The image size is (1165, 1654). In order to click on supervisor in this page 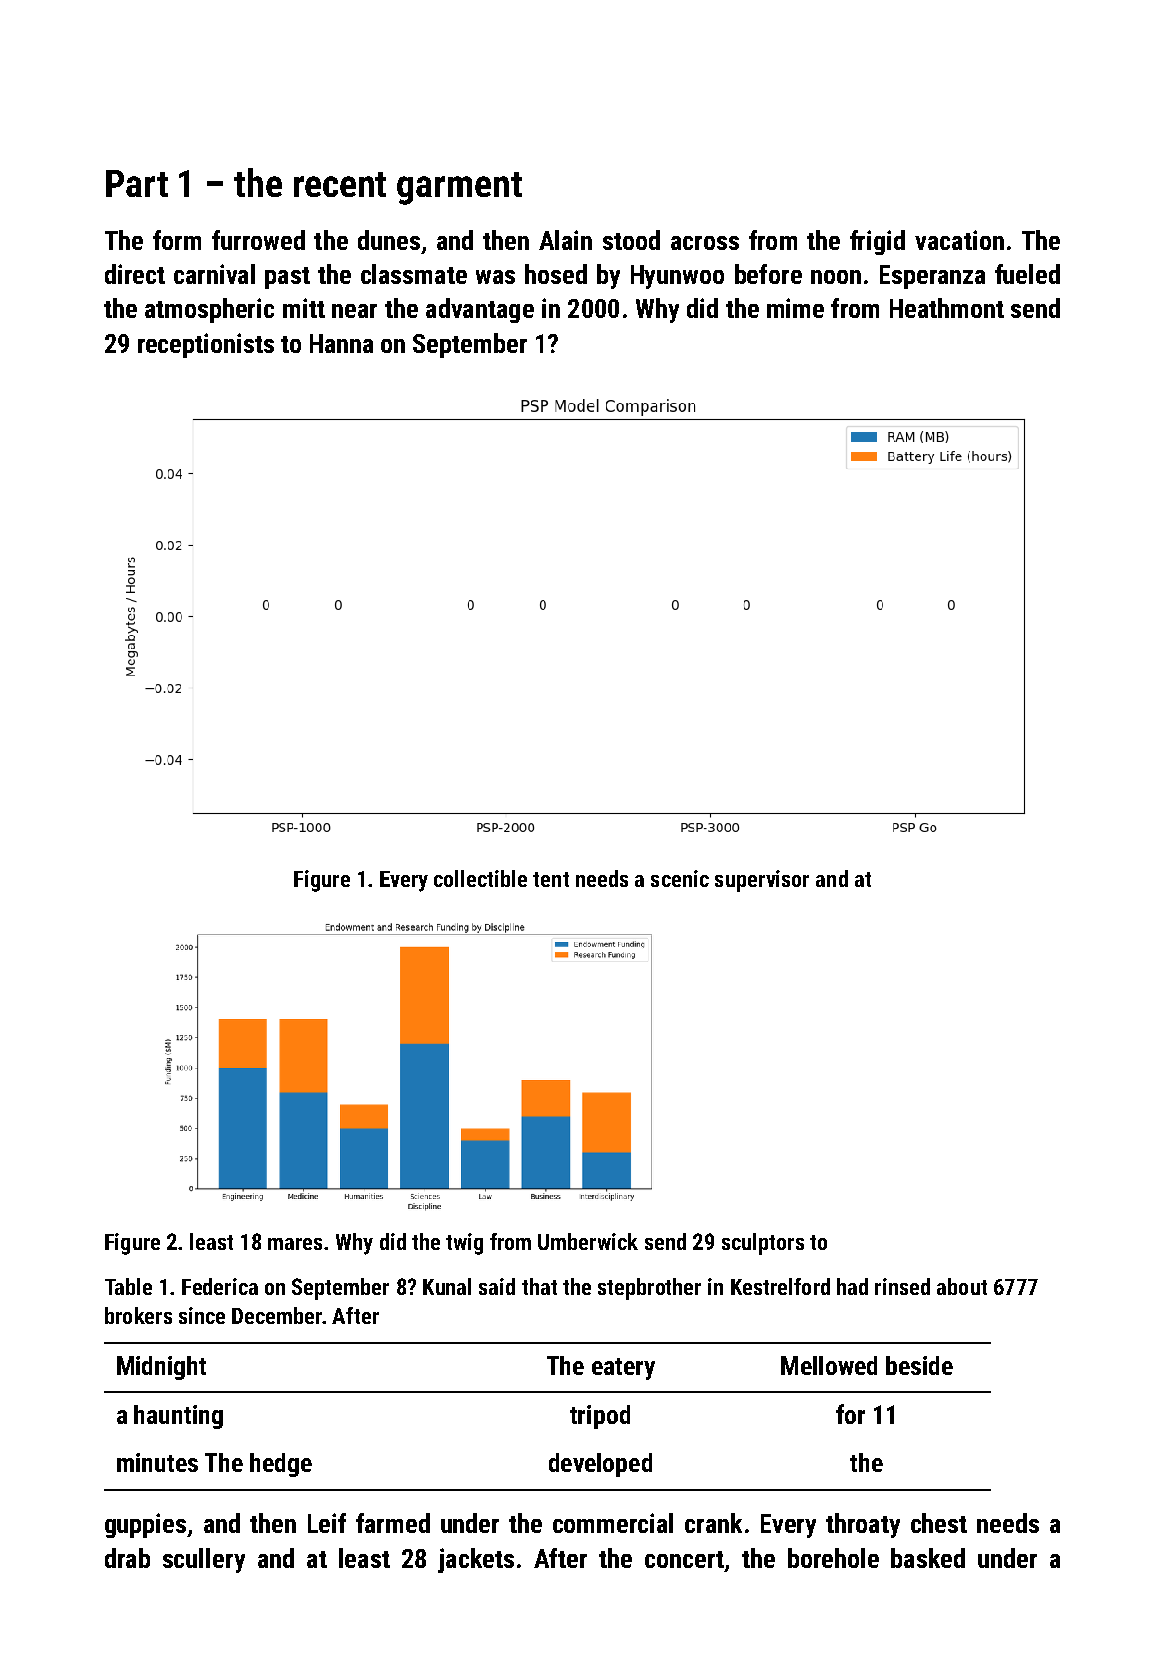, I will do `click(762, 881)`.
